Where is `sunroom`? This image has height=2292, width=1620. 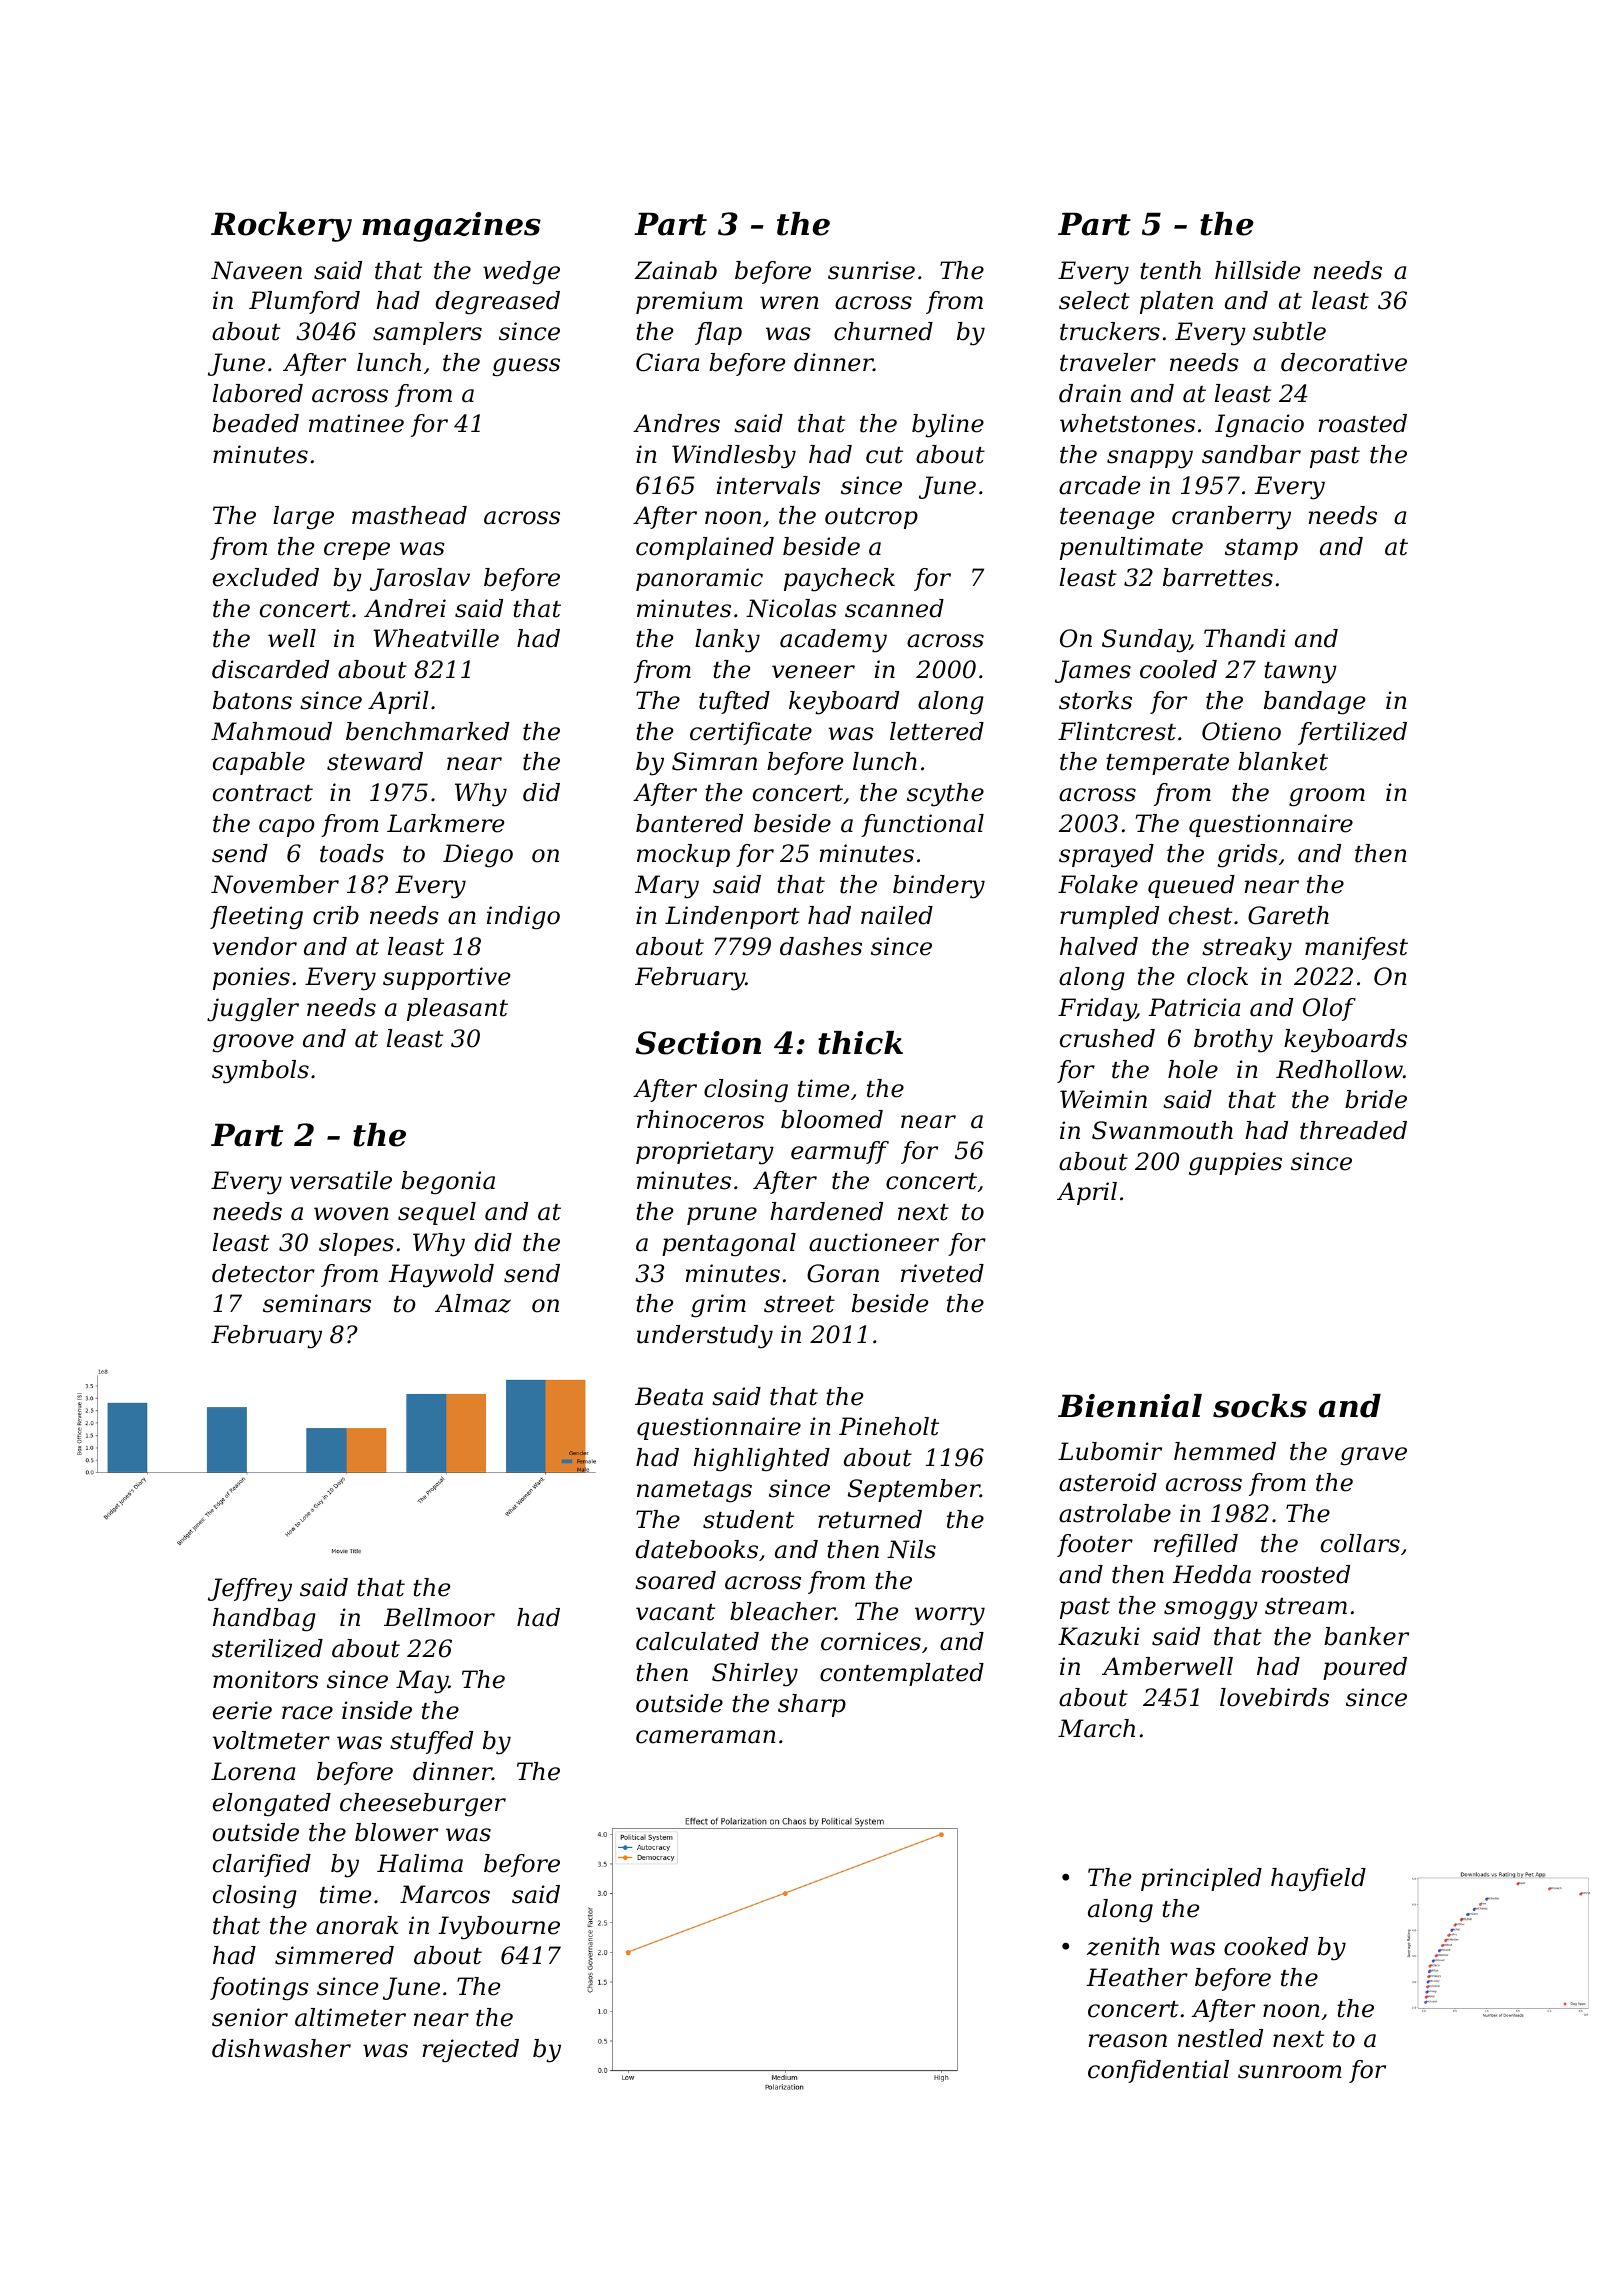 sunroom is located at coordinates (1290, 2072).
